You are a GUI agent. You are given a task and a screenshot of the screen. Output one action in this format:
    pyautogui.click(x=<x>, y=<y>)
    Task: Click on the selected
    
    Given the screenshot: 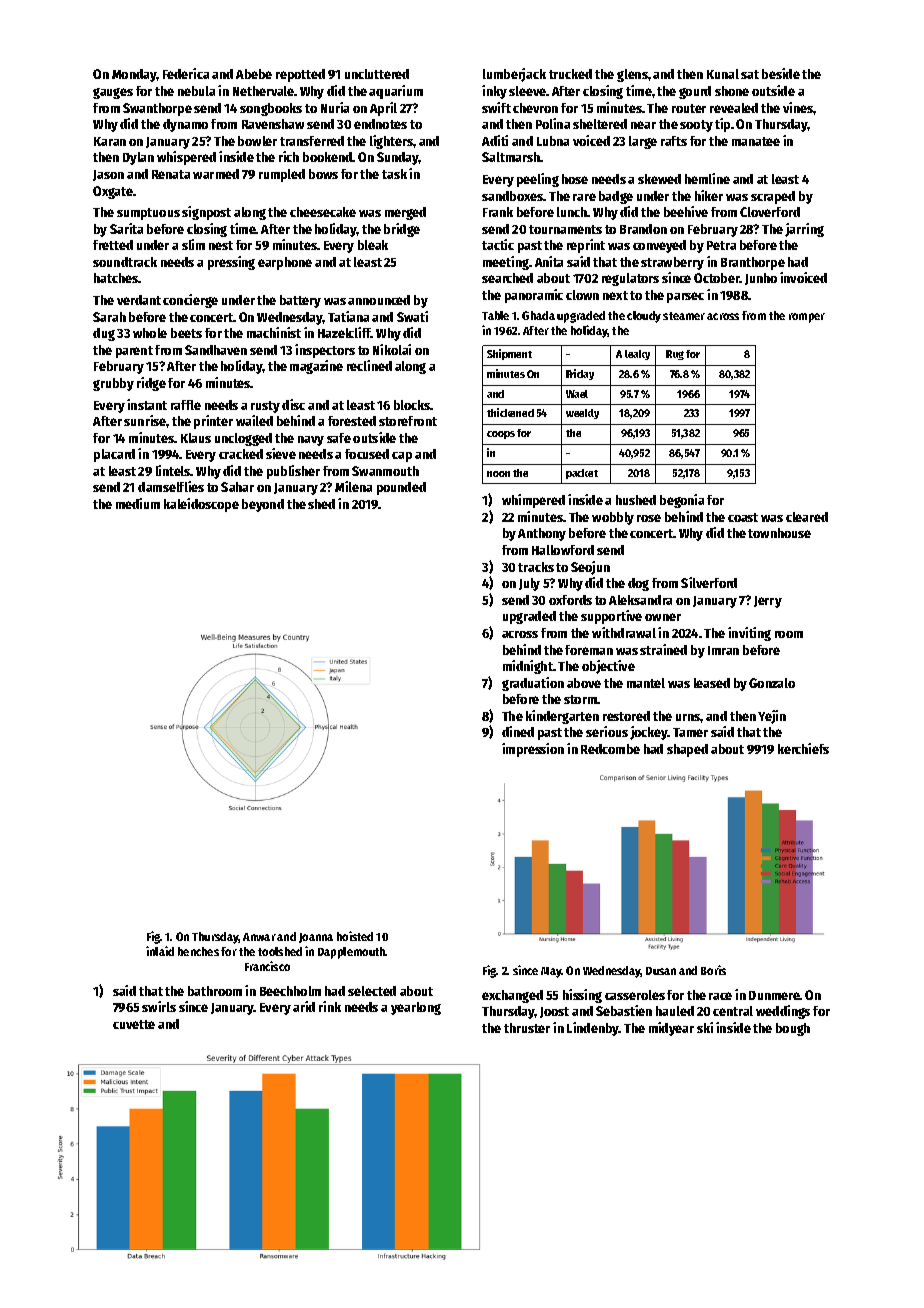 What is the action you would take?
    pyautogui.click(x=372, y=991)
